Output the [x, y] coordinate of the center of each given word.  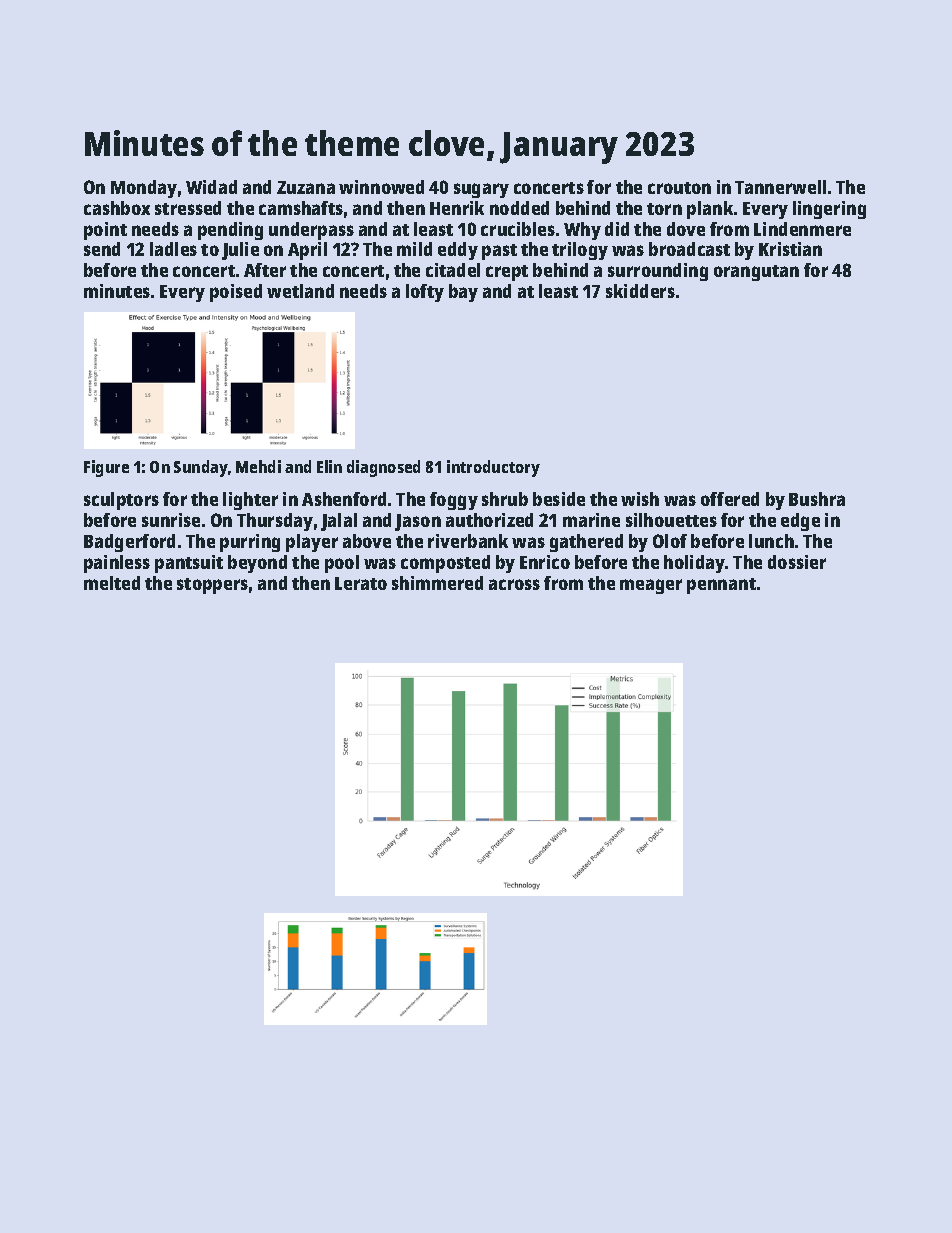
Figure [106, 468]
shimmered [437, 583]
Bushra [817, 499]
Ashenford [344, 499]
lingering [829, 210]
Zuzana [306, 187]
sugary [481, 190]
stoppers [212, 586]
